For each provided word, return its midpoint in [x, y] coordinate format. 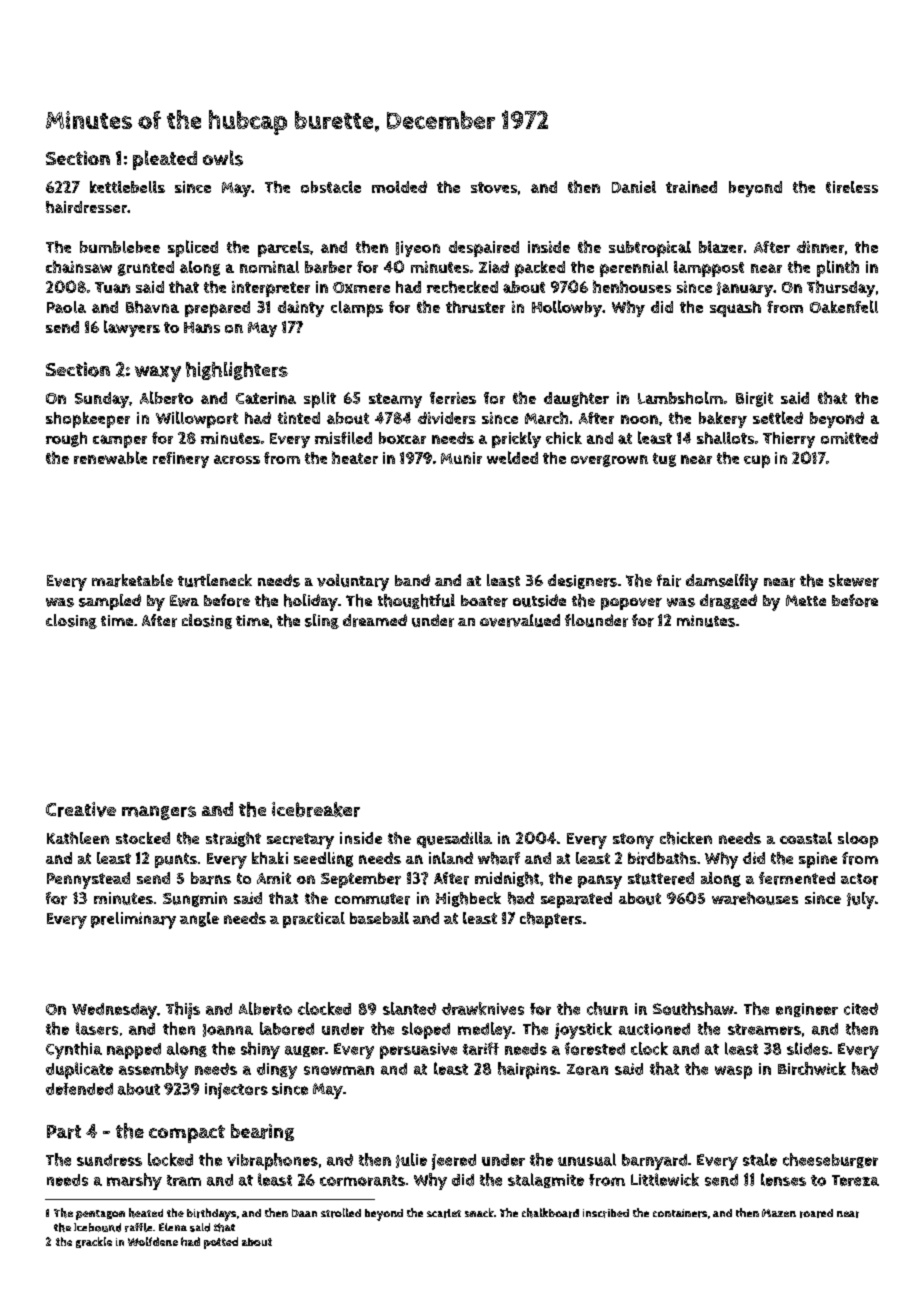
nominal [269, 267]
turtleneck [215, 580]
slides [807, 1048]
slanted [409, 1008]
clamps [357, 309]
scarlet [444, 1213]
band [412, 580]
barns [211, 878]
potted [221, 1243]
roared [816, 1213]
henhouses [632, 286]
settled [778, 417]
